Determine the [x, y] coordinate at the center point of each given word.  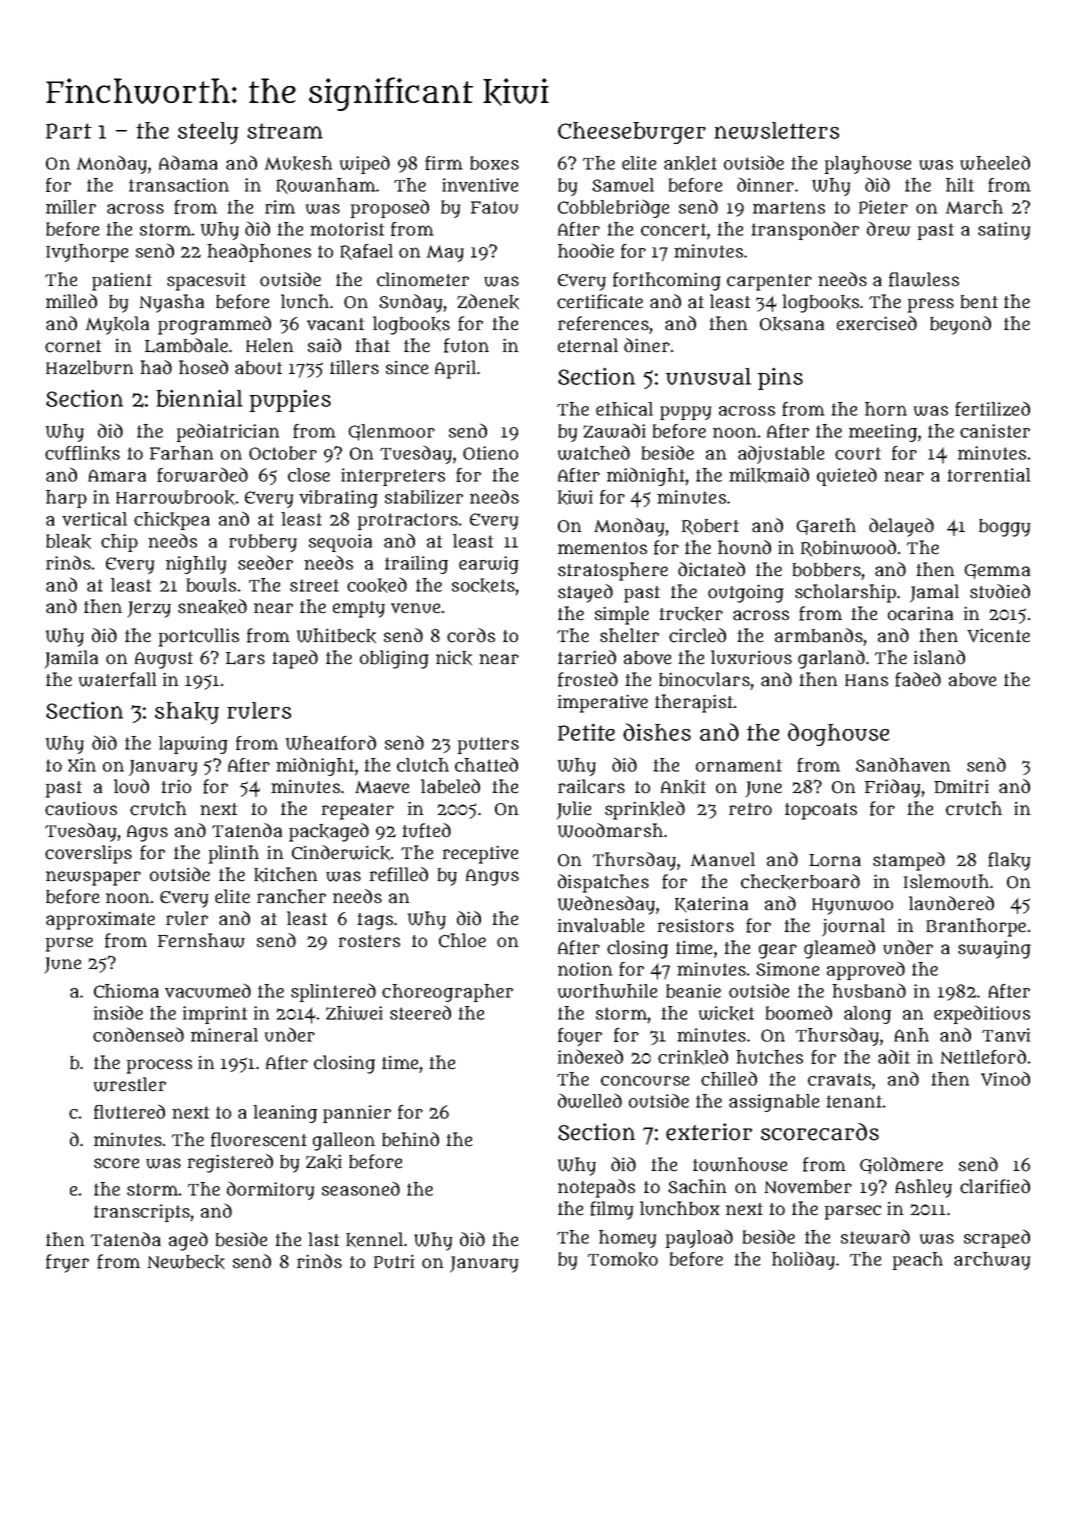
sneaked [212, 607]
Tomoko [623, 1259]
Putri [394, 1262]
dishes [657, 732]
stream [285, 131]
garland [831, 659]
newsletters [776, 130]
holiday [803, 1260]
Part [69, 131]
